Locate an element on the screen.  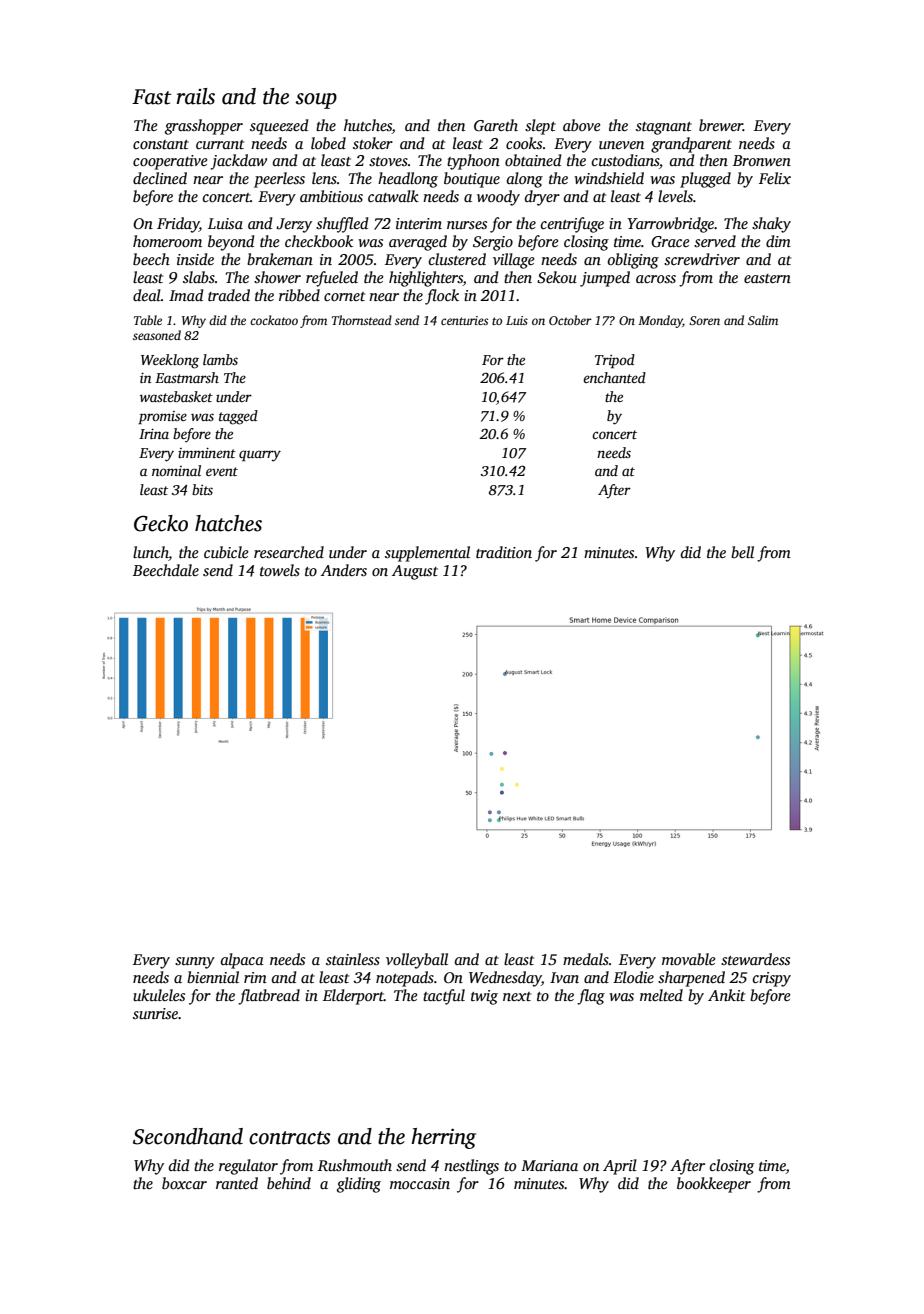
bookkeeper is located at coordinates (714, 1185).
